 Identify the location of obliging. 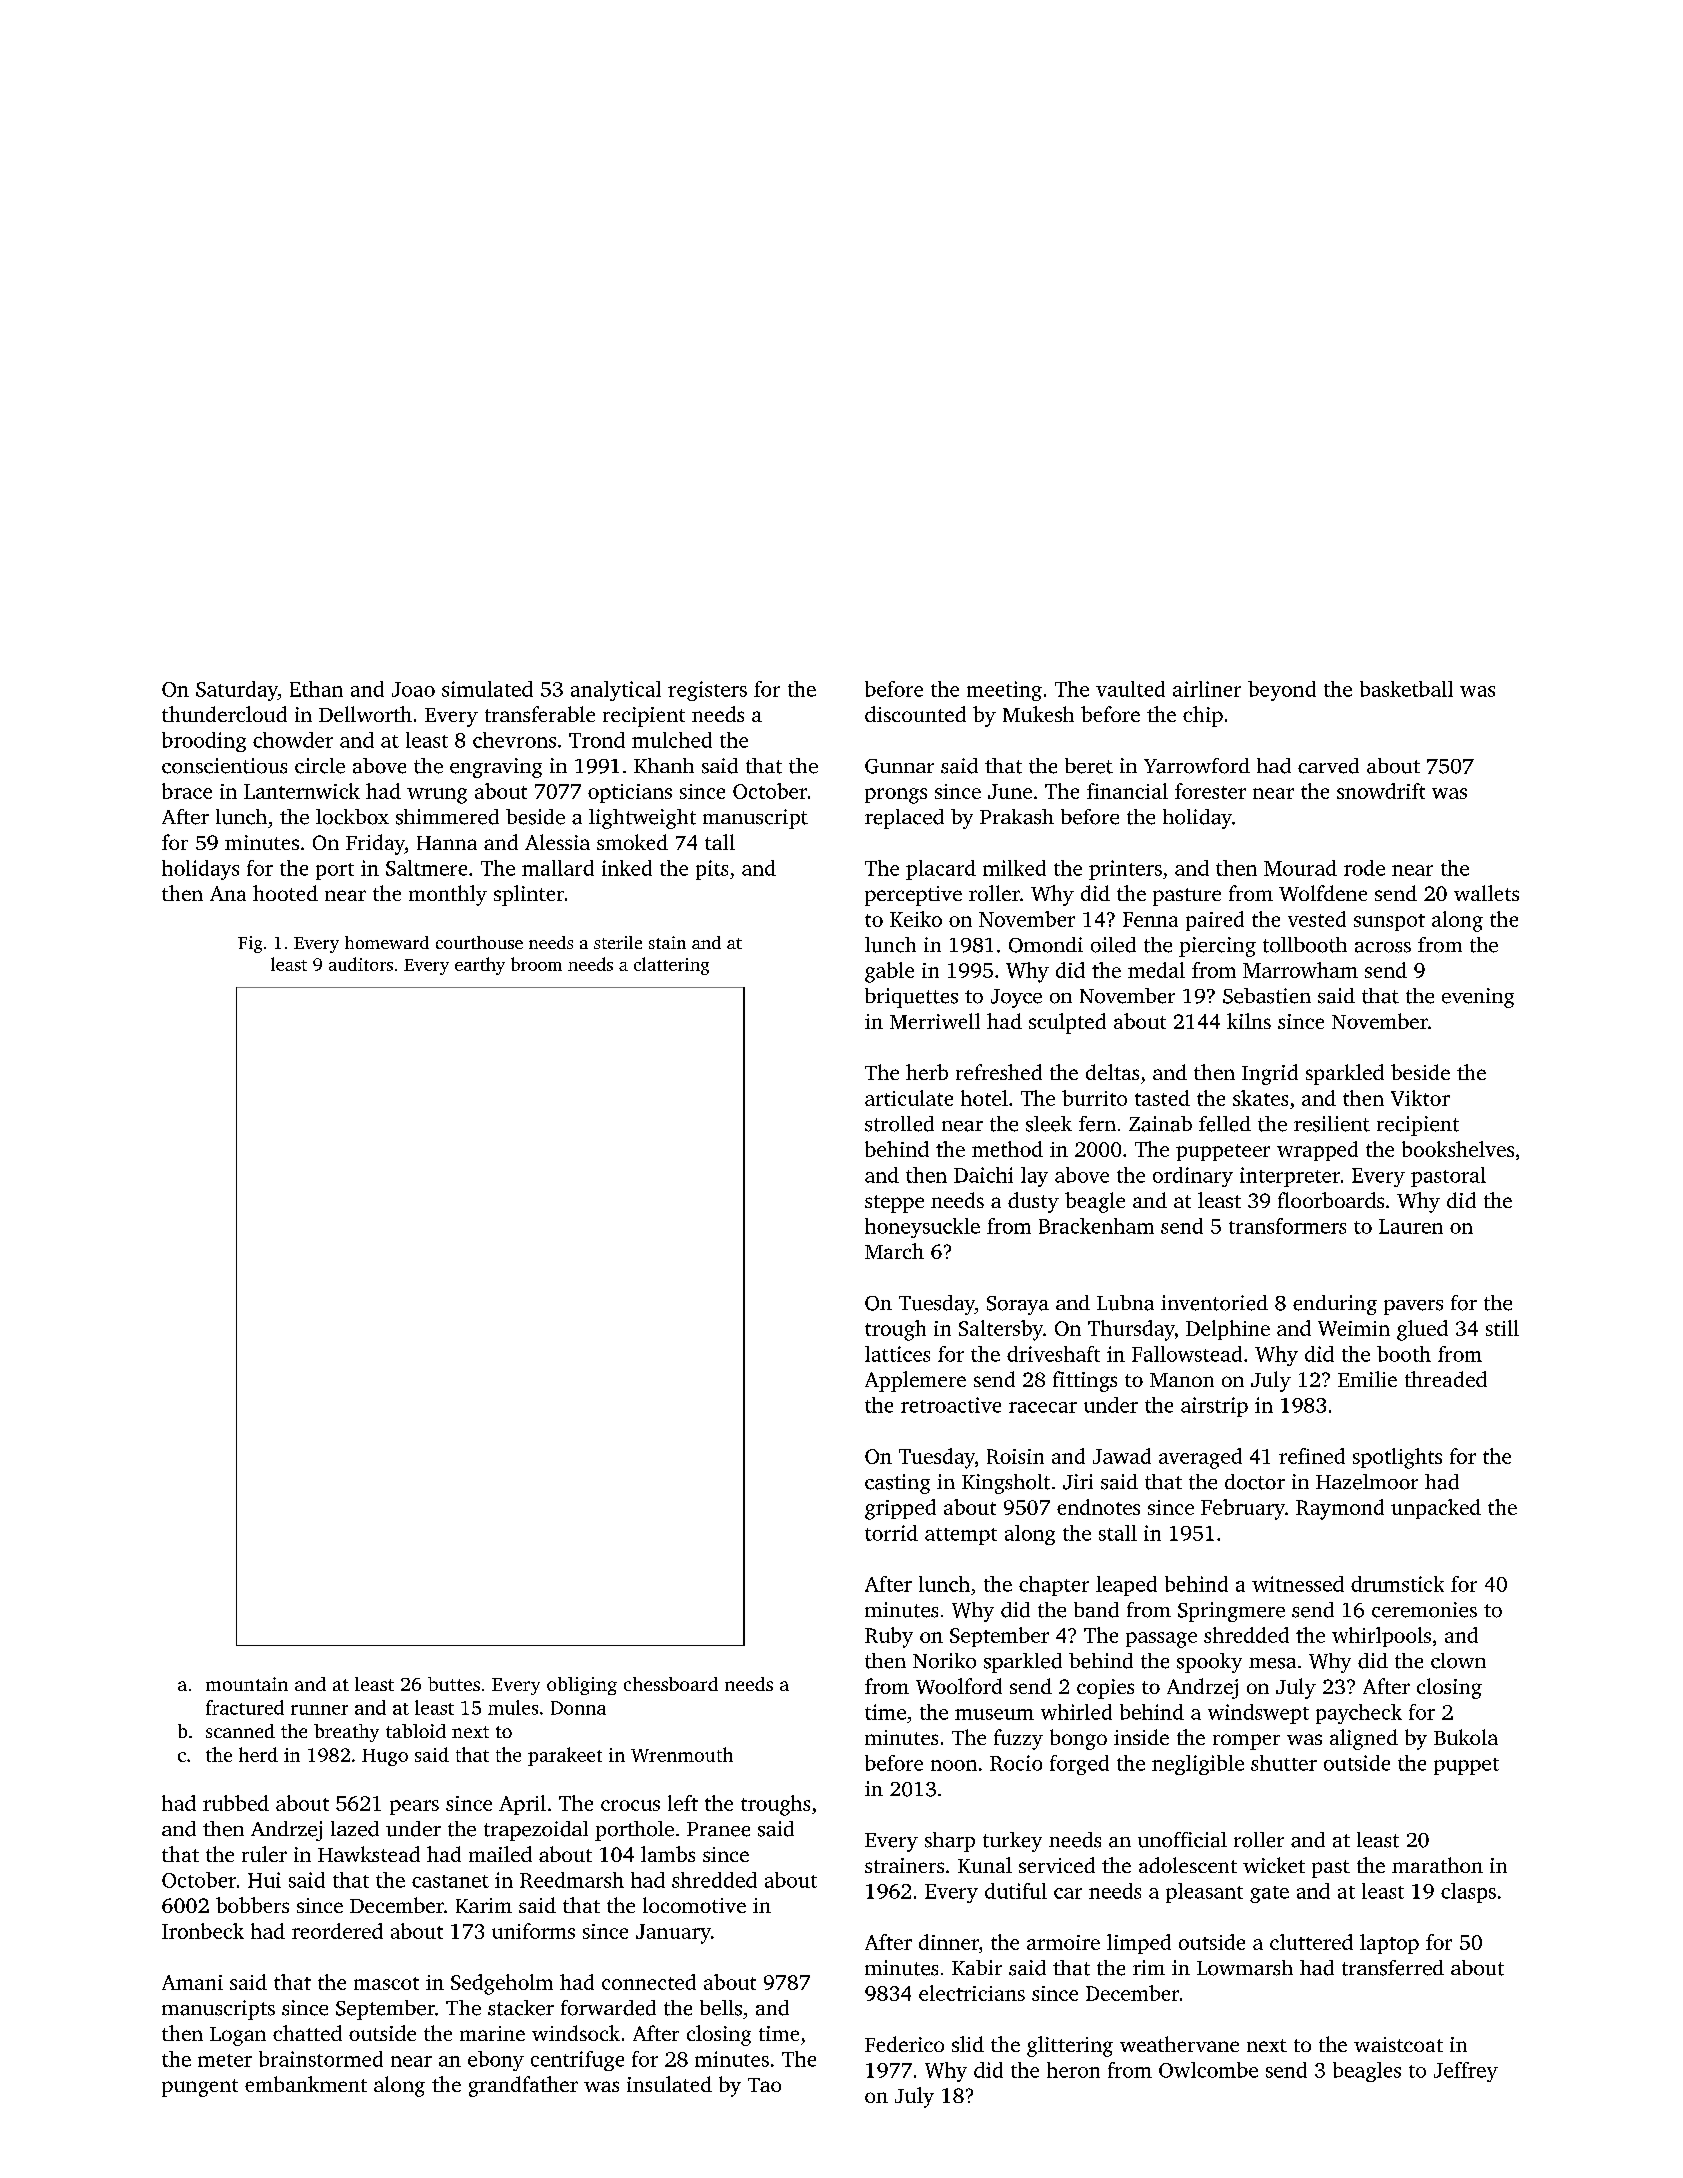
(582, 1686).
